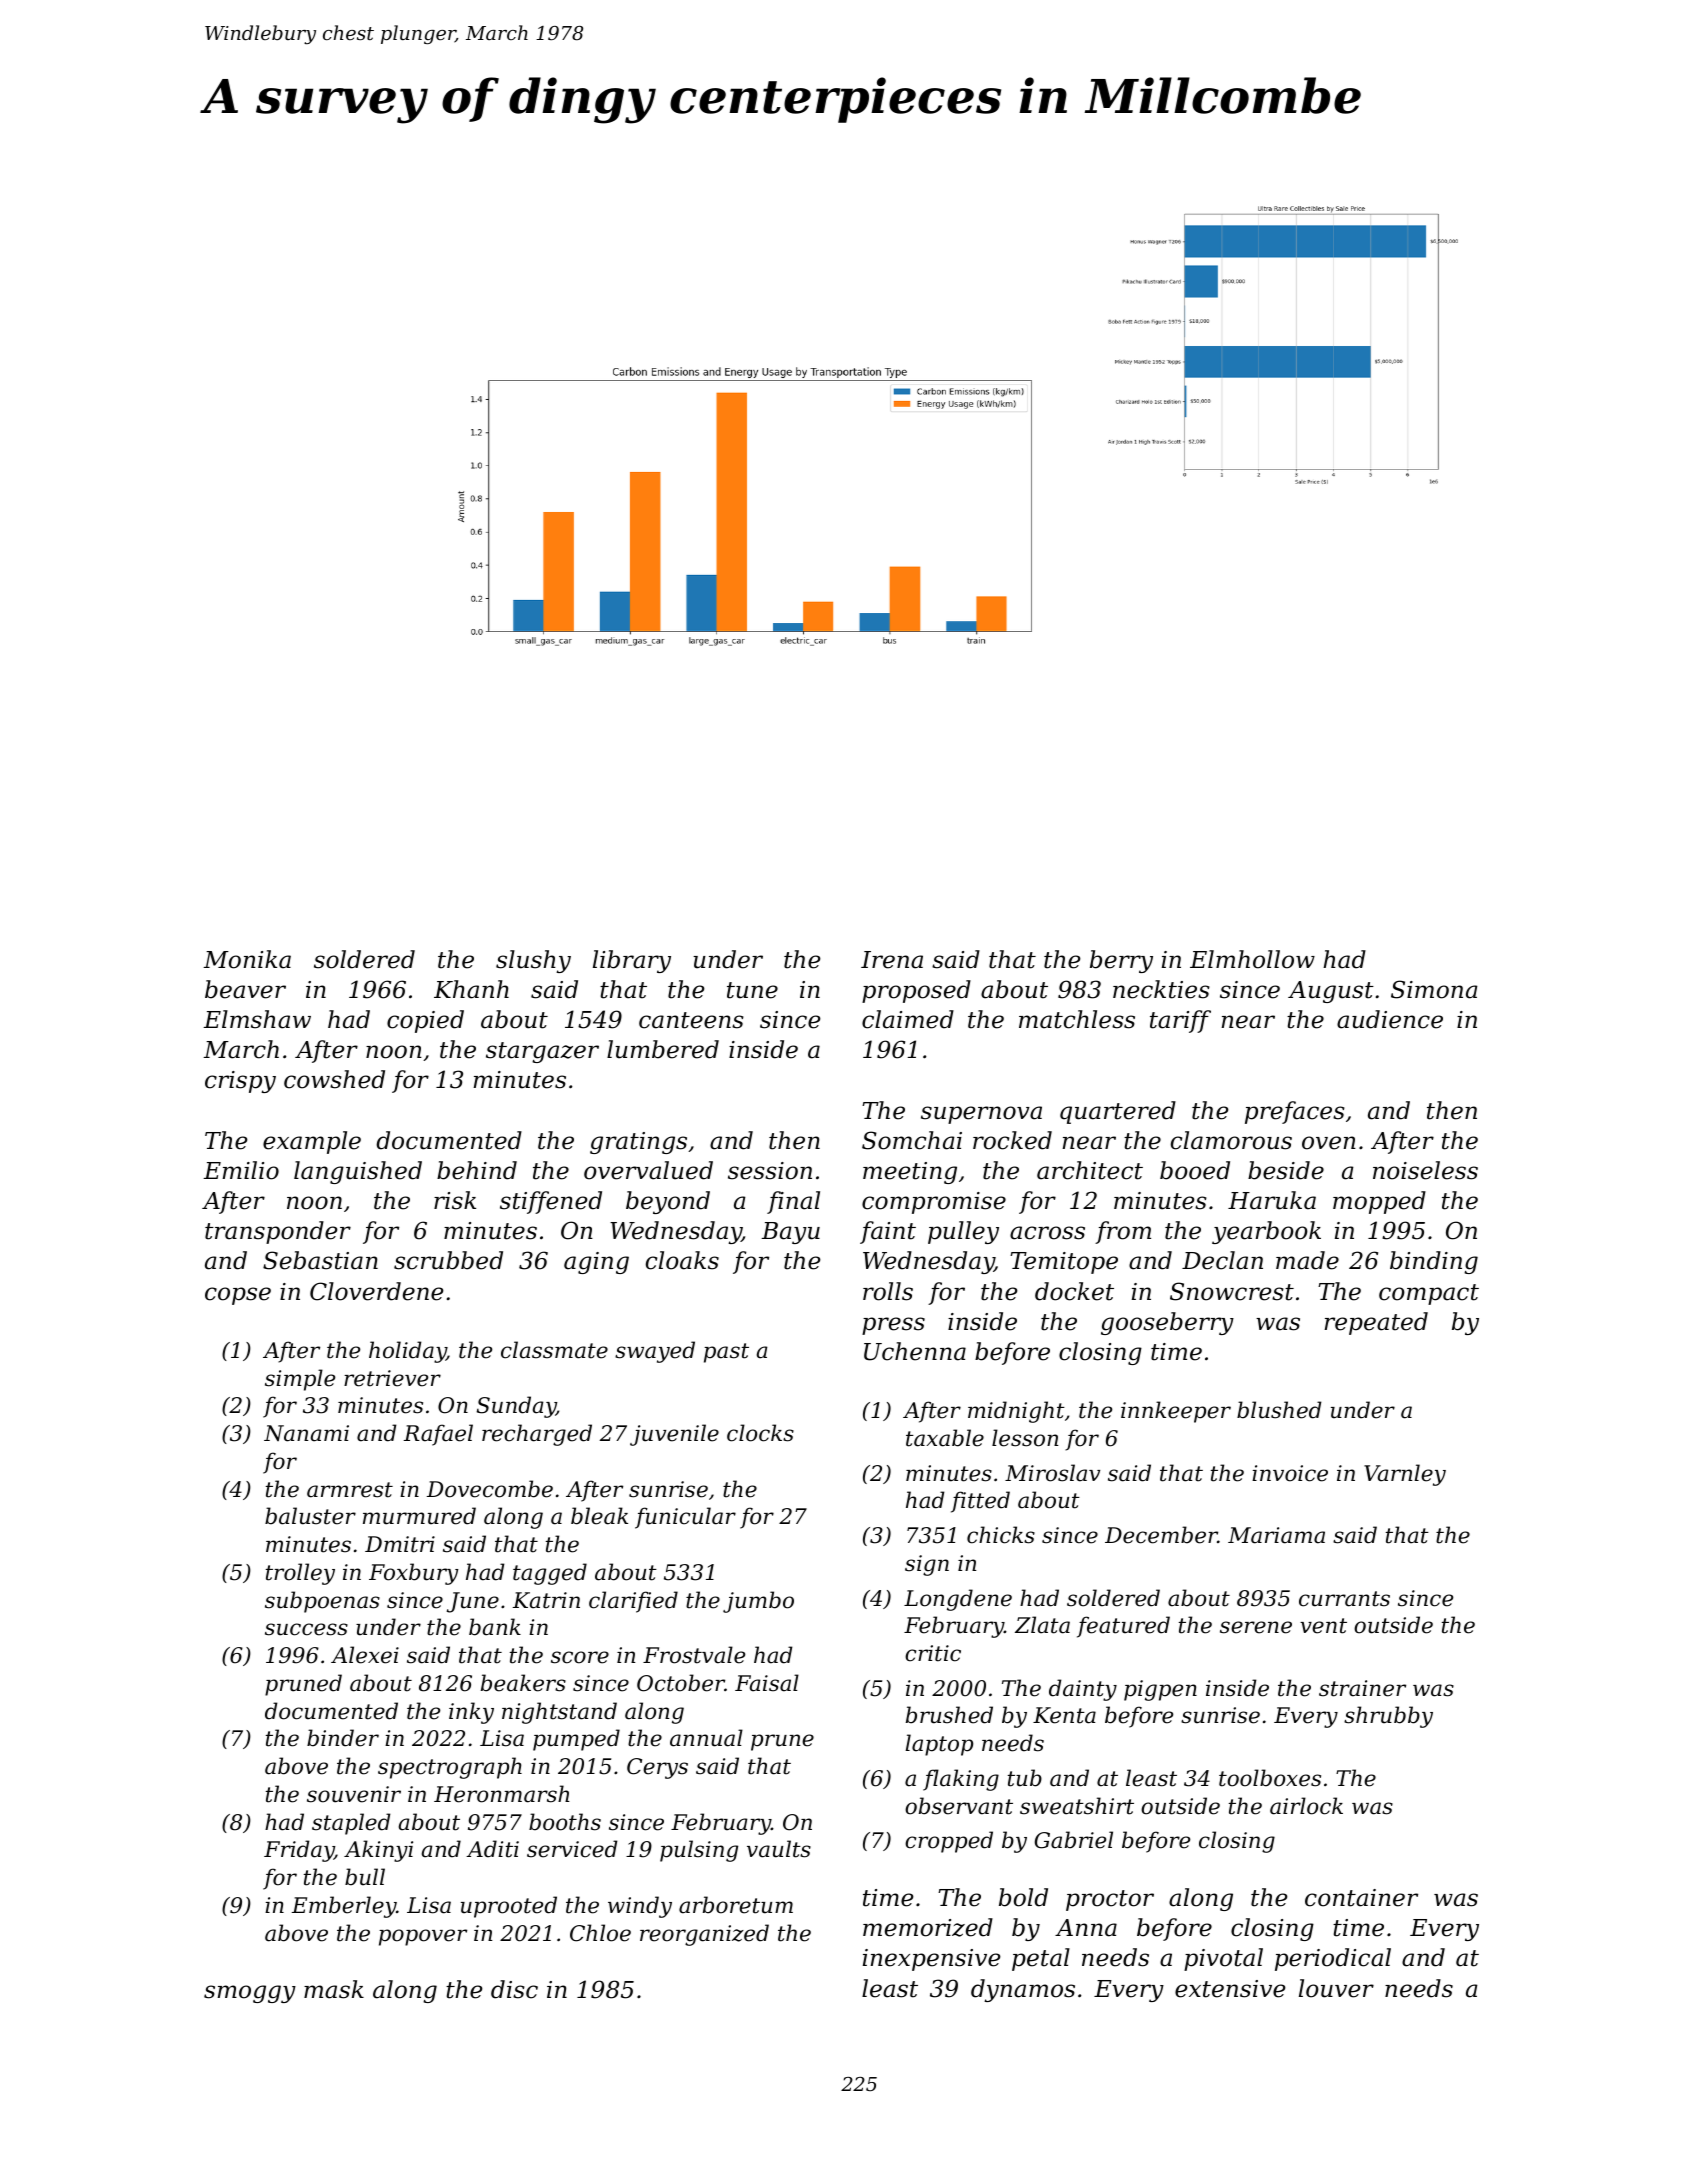  What do you see at coordinates (793, 1202) in the image?
I see `final` at bounding box center [793, 1202].
